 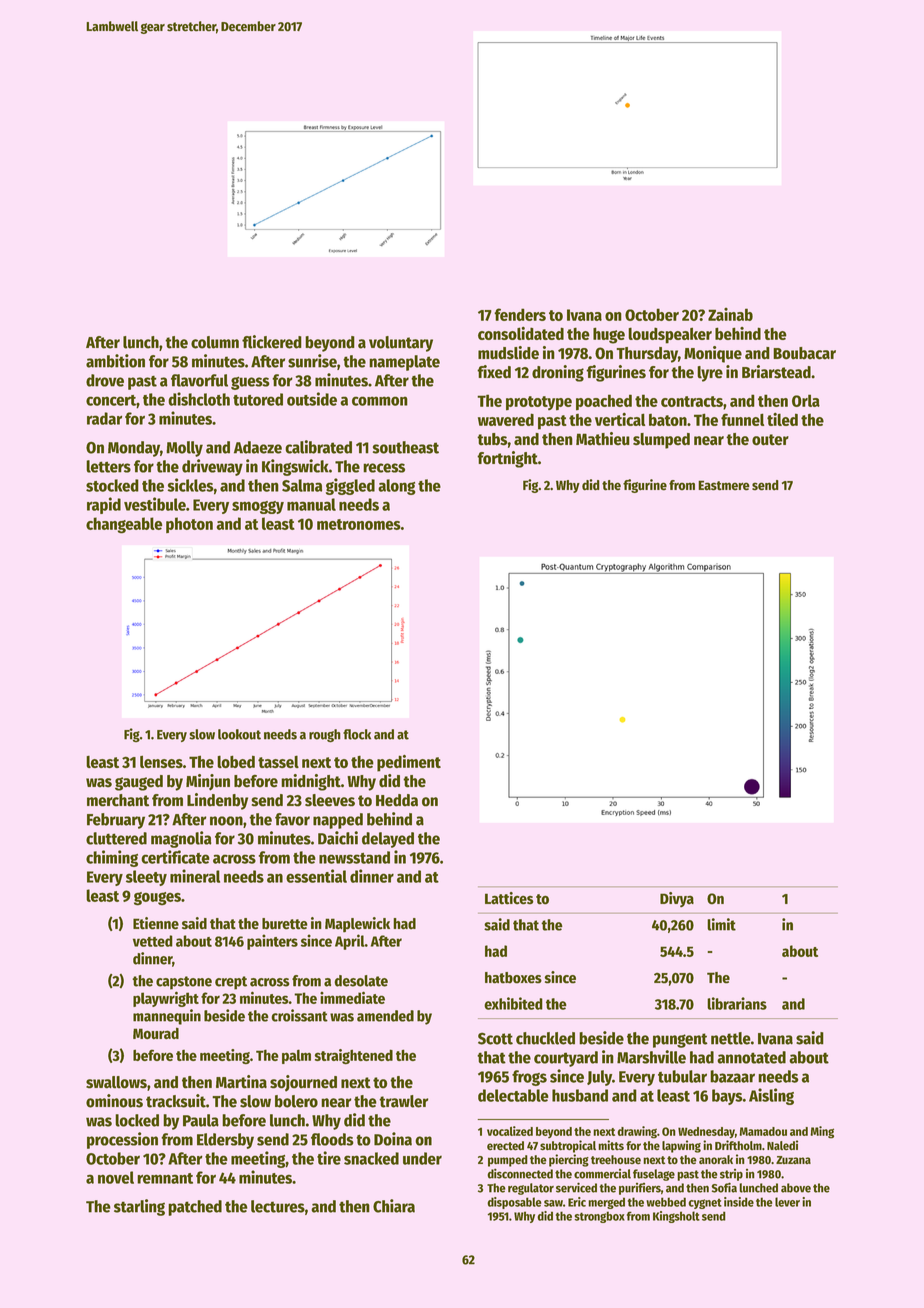 I want to click on lookout, so click(x=239, y=734).
